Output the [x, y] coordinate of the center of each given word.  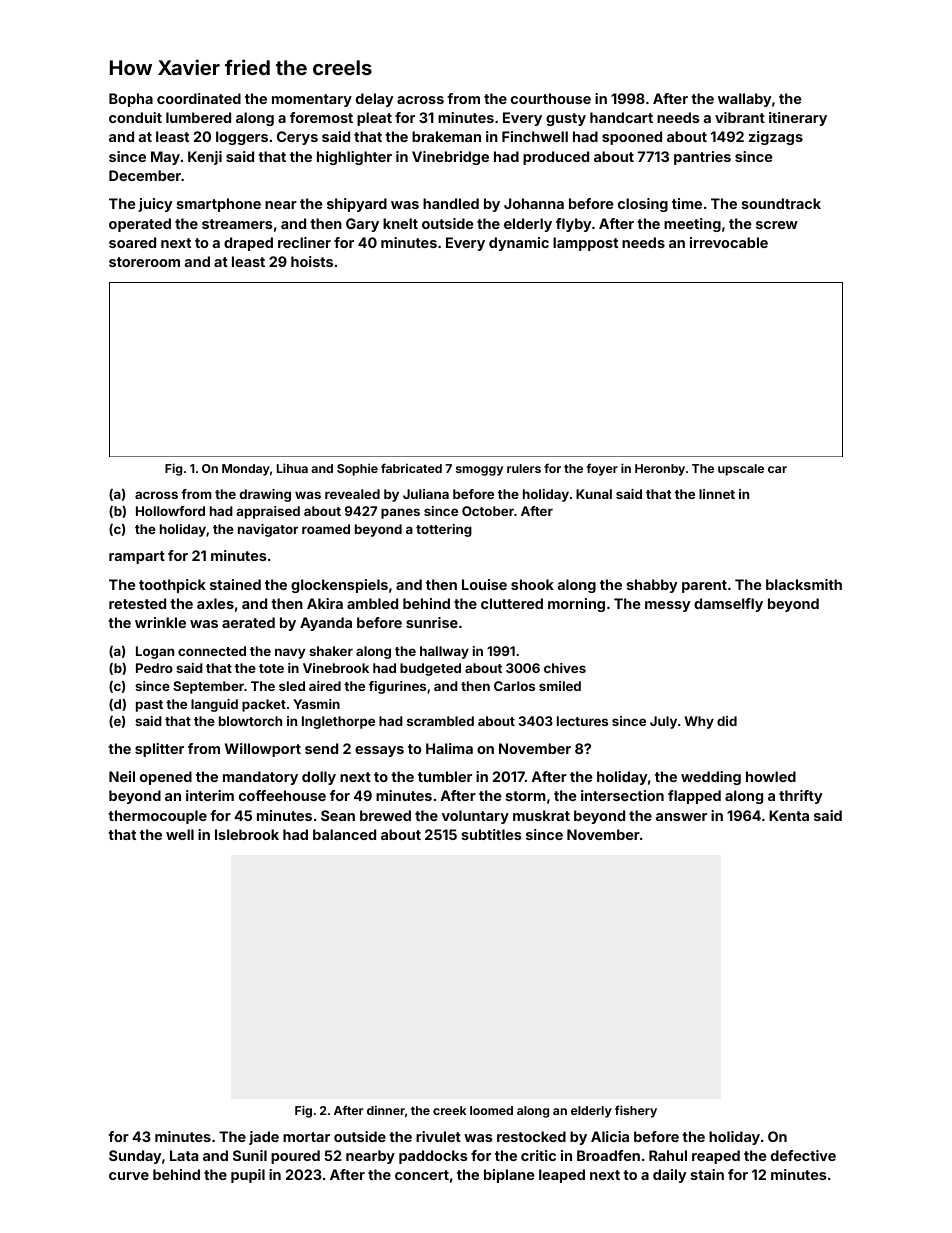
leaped [562, 1176]
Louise [484, 584]
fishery [636, 1111]
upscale [741, 470]
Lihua [292, 468]
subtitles [492, 834]
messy [667, 606]
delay [374, 100]
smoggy [479, 471]
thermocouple [157, 817]
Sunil [250, 1155]
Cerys [297, 138]
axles [215, 603]
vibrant [740, 117]
